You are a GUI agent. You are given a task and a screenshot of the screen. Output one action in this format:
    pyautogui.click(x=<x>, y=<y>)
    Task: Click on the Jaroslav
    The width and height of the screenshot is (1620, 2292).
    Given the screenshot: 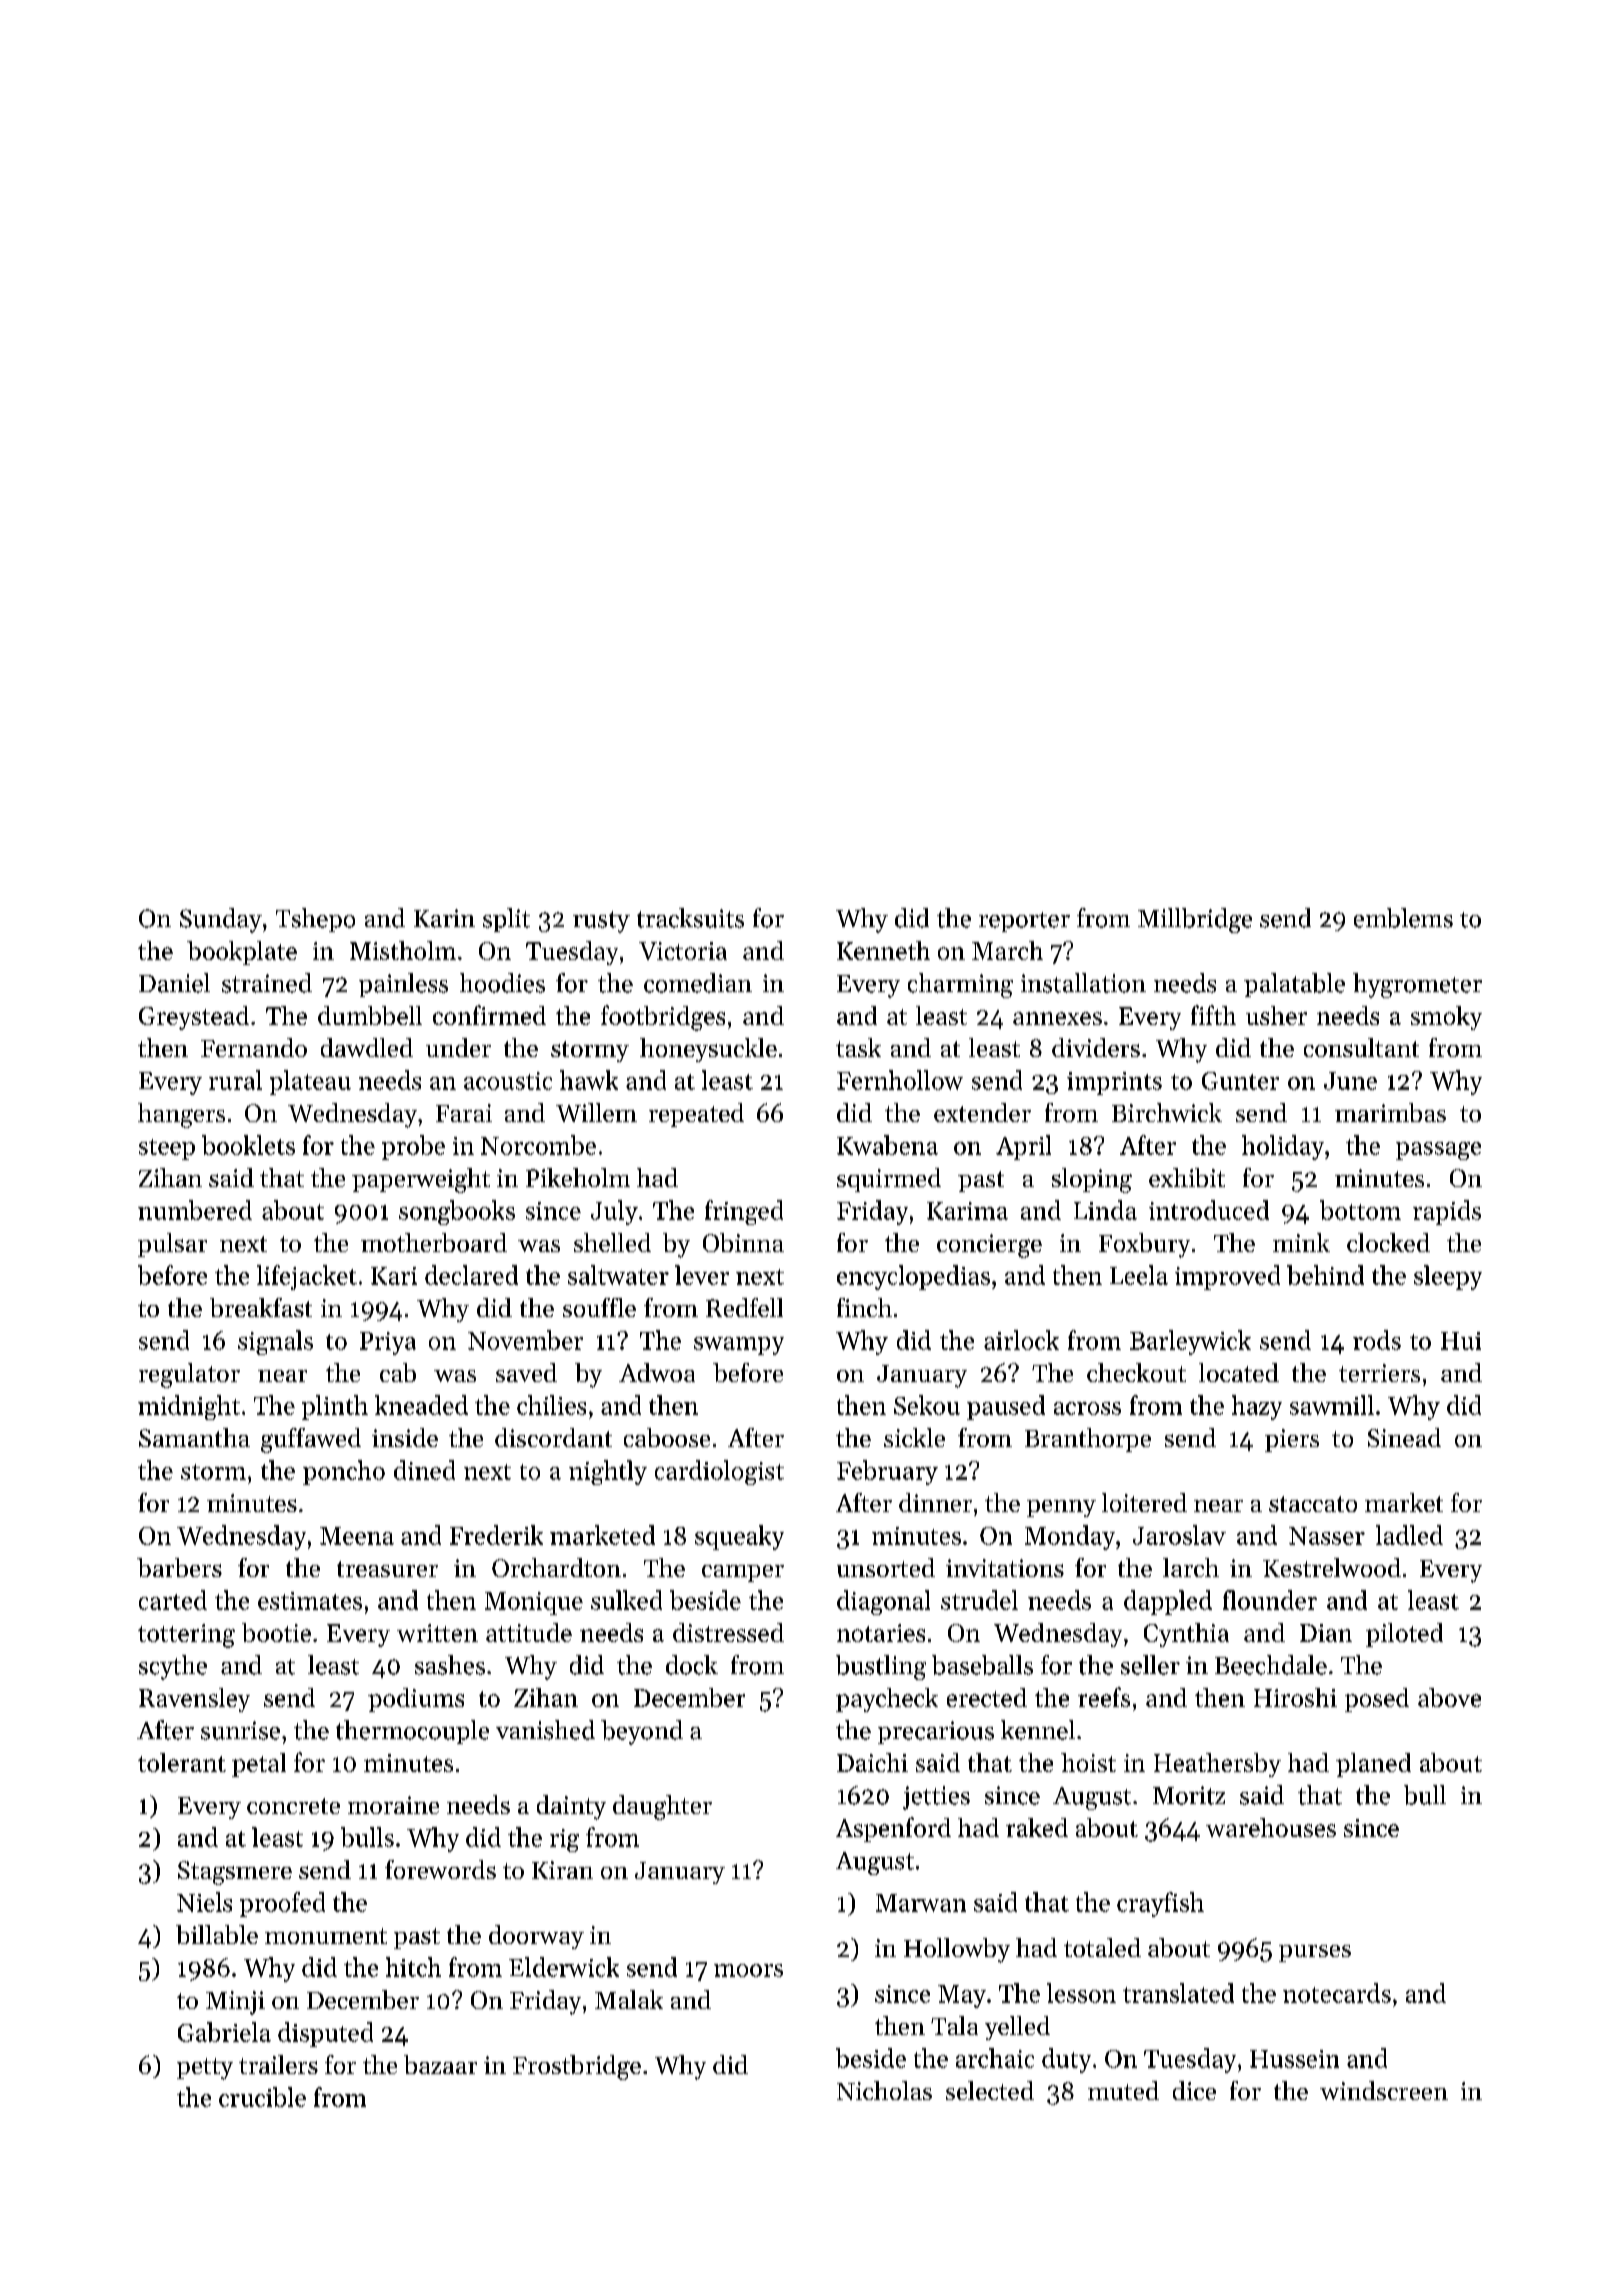 What is the action you would take?
    pyautogui.click(x=1179, y=1535)
